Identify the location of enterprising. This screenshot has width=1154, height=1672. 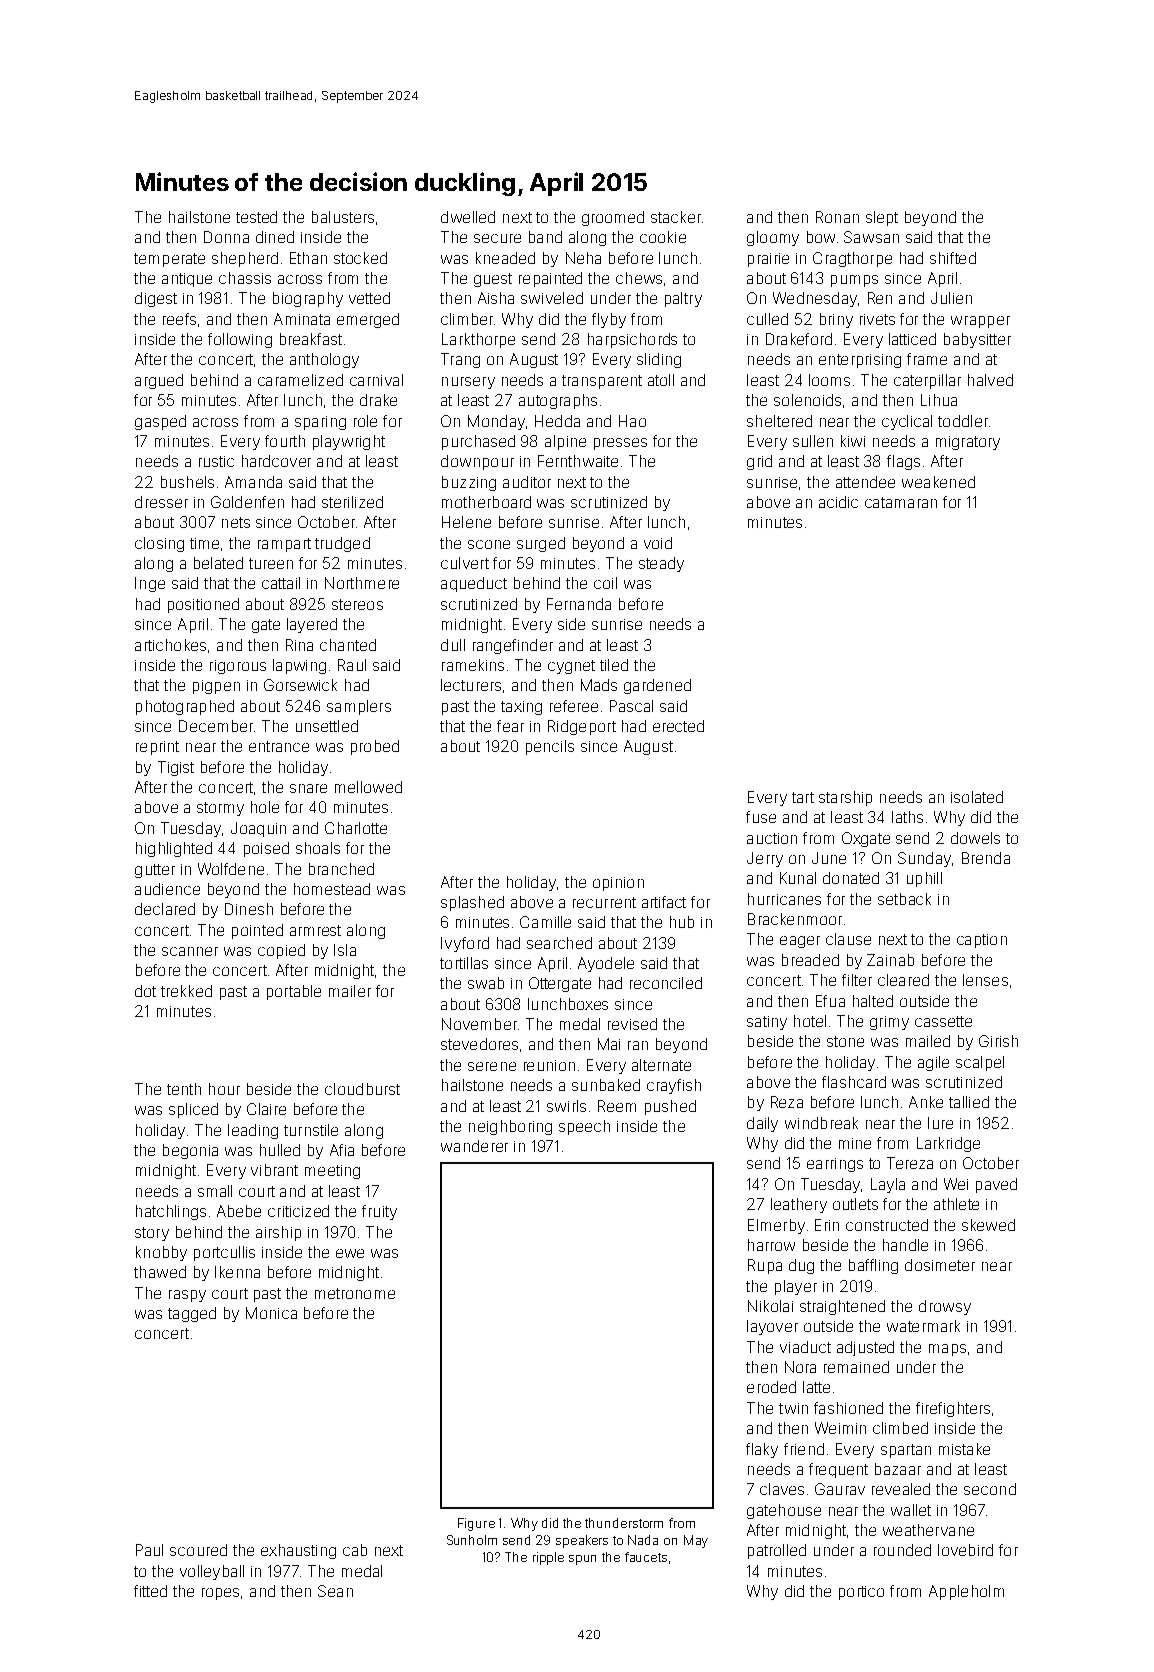
(860, 361).
